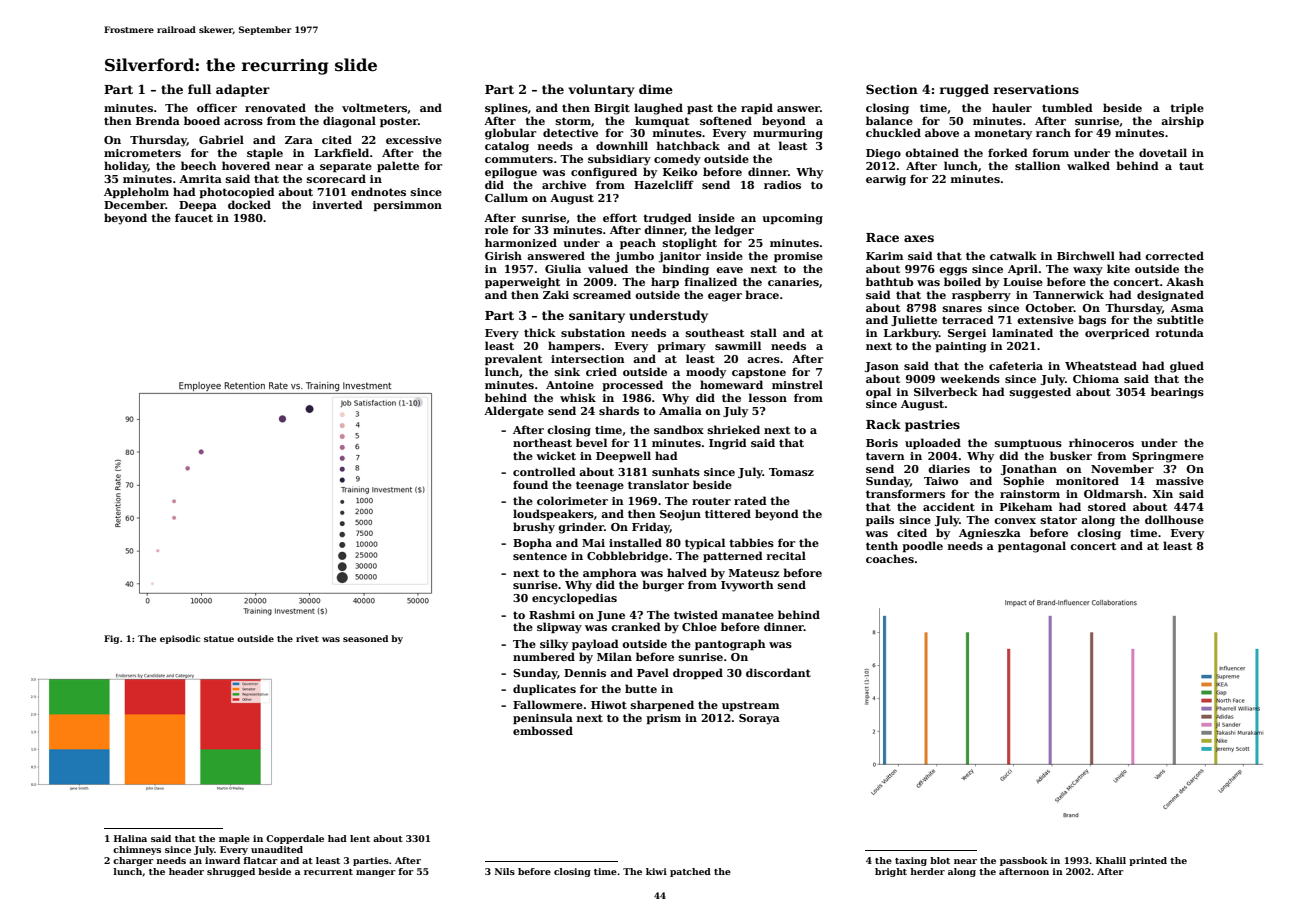 The image size is (1308, 924). I want to click on faucet, so click(194, 217).
